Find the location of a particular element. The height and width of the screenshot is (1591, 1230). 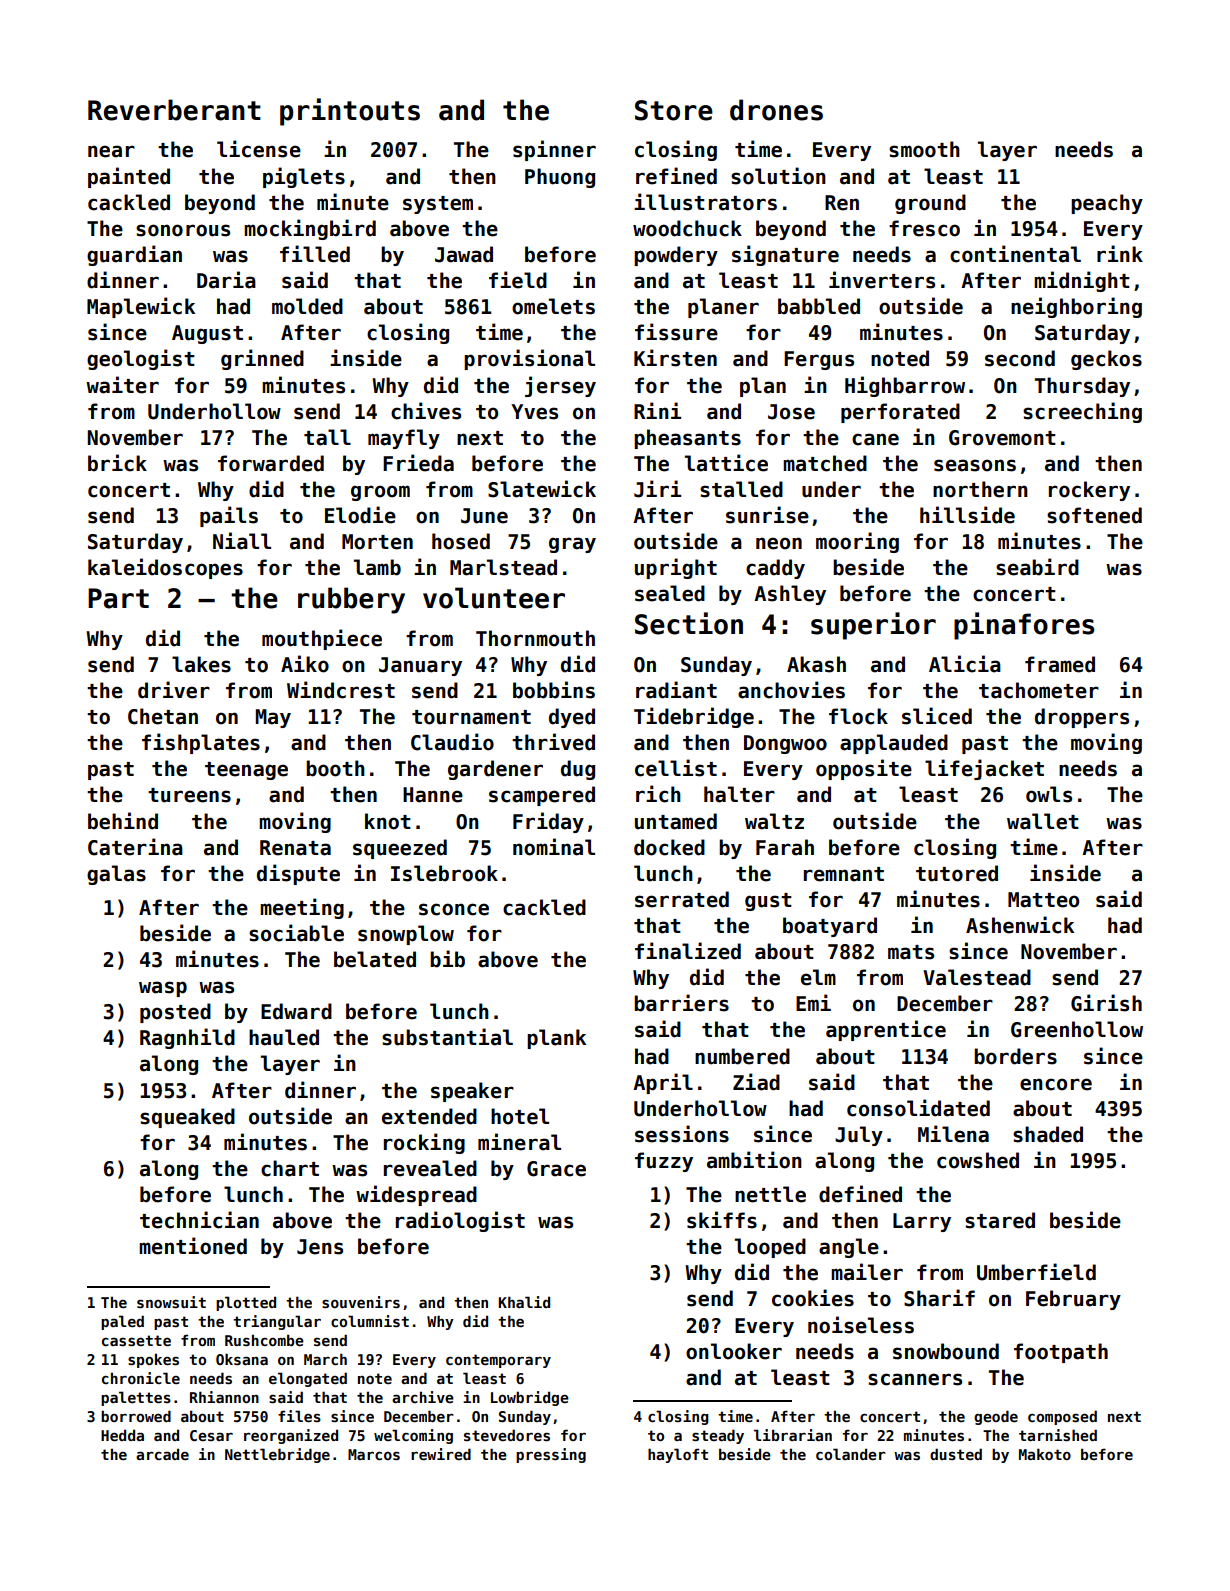

radiologist is located at coordinates (460, 1221).
